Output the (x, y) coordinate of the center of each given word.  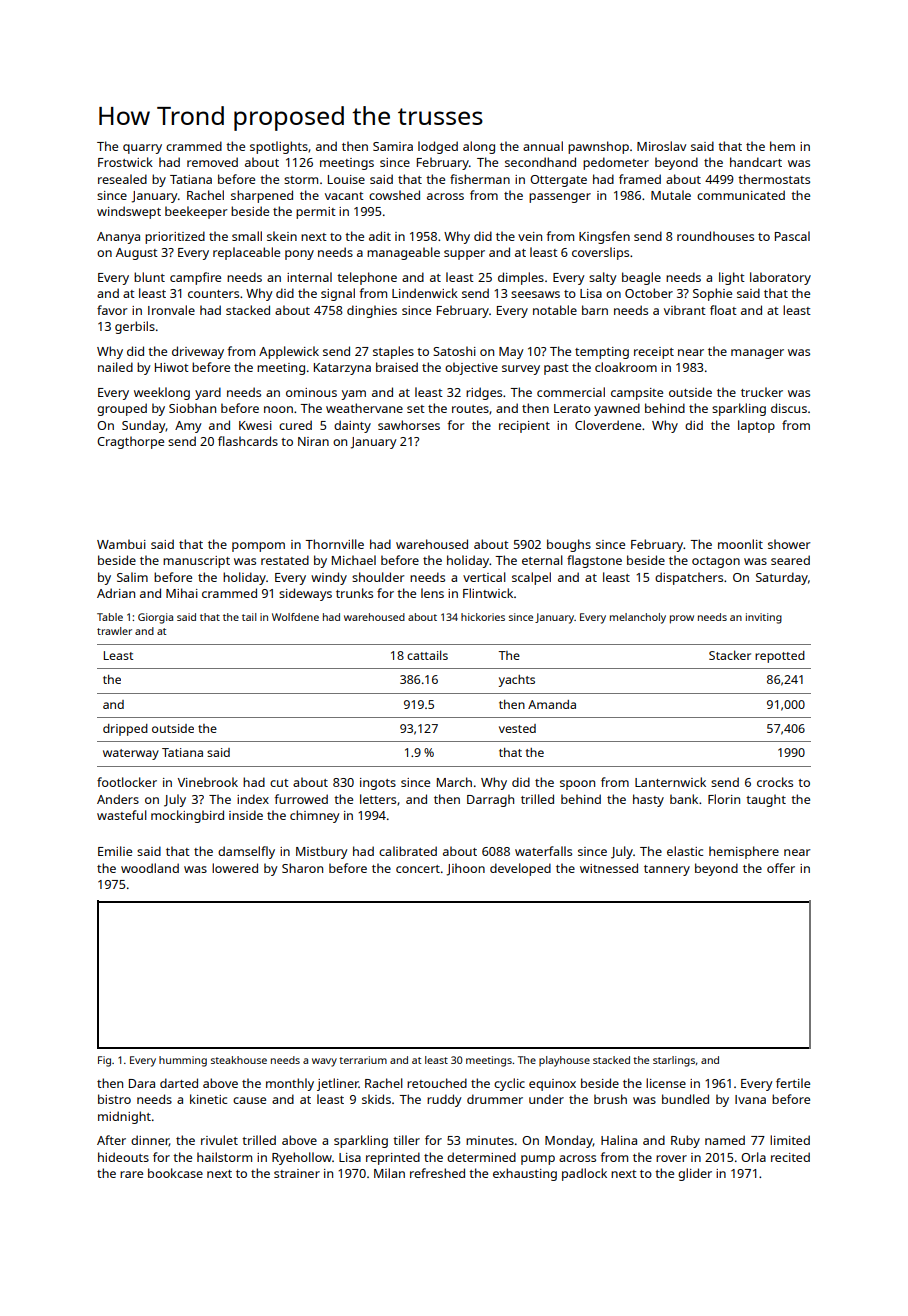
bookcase (175, 1173)
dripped (125, 730)
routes (470, 409)
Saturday (782, 578)
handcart (756, 162)
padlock (584, 1174)
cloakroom (626, 367)
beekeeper (196, 212)
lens (432, 593)
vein (530, 236)
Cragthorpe (130, 442)
